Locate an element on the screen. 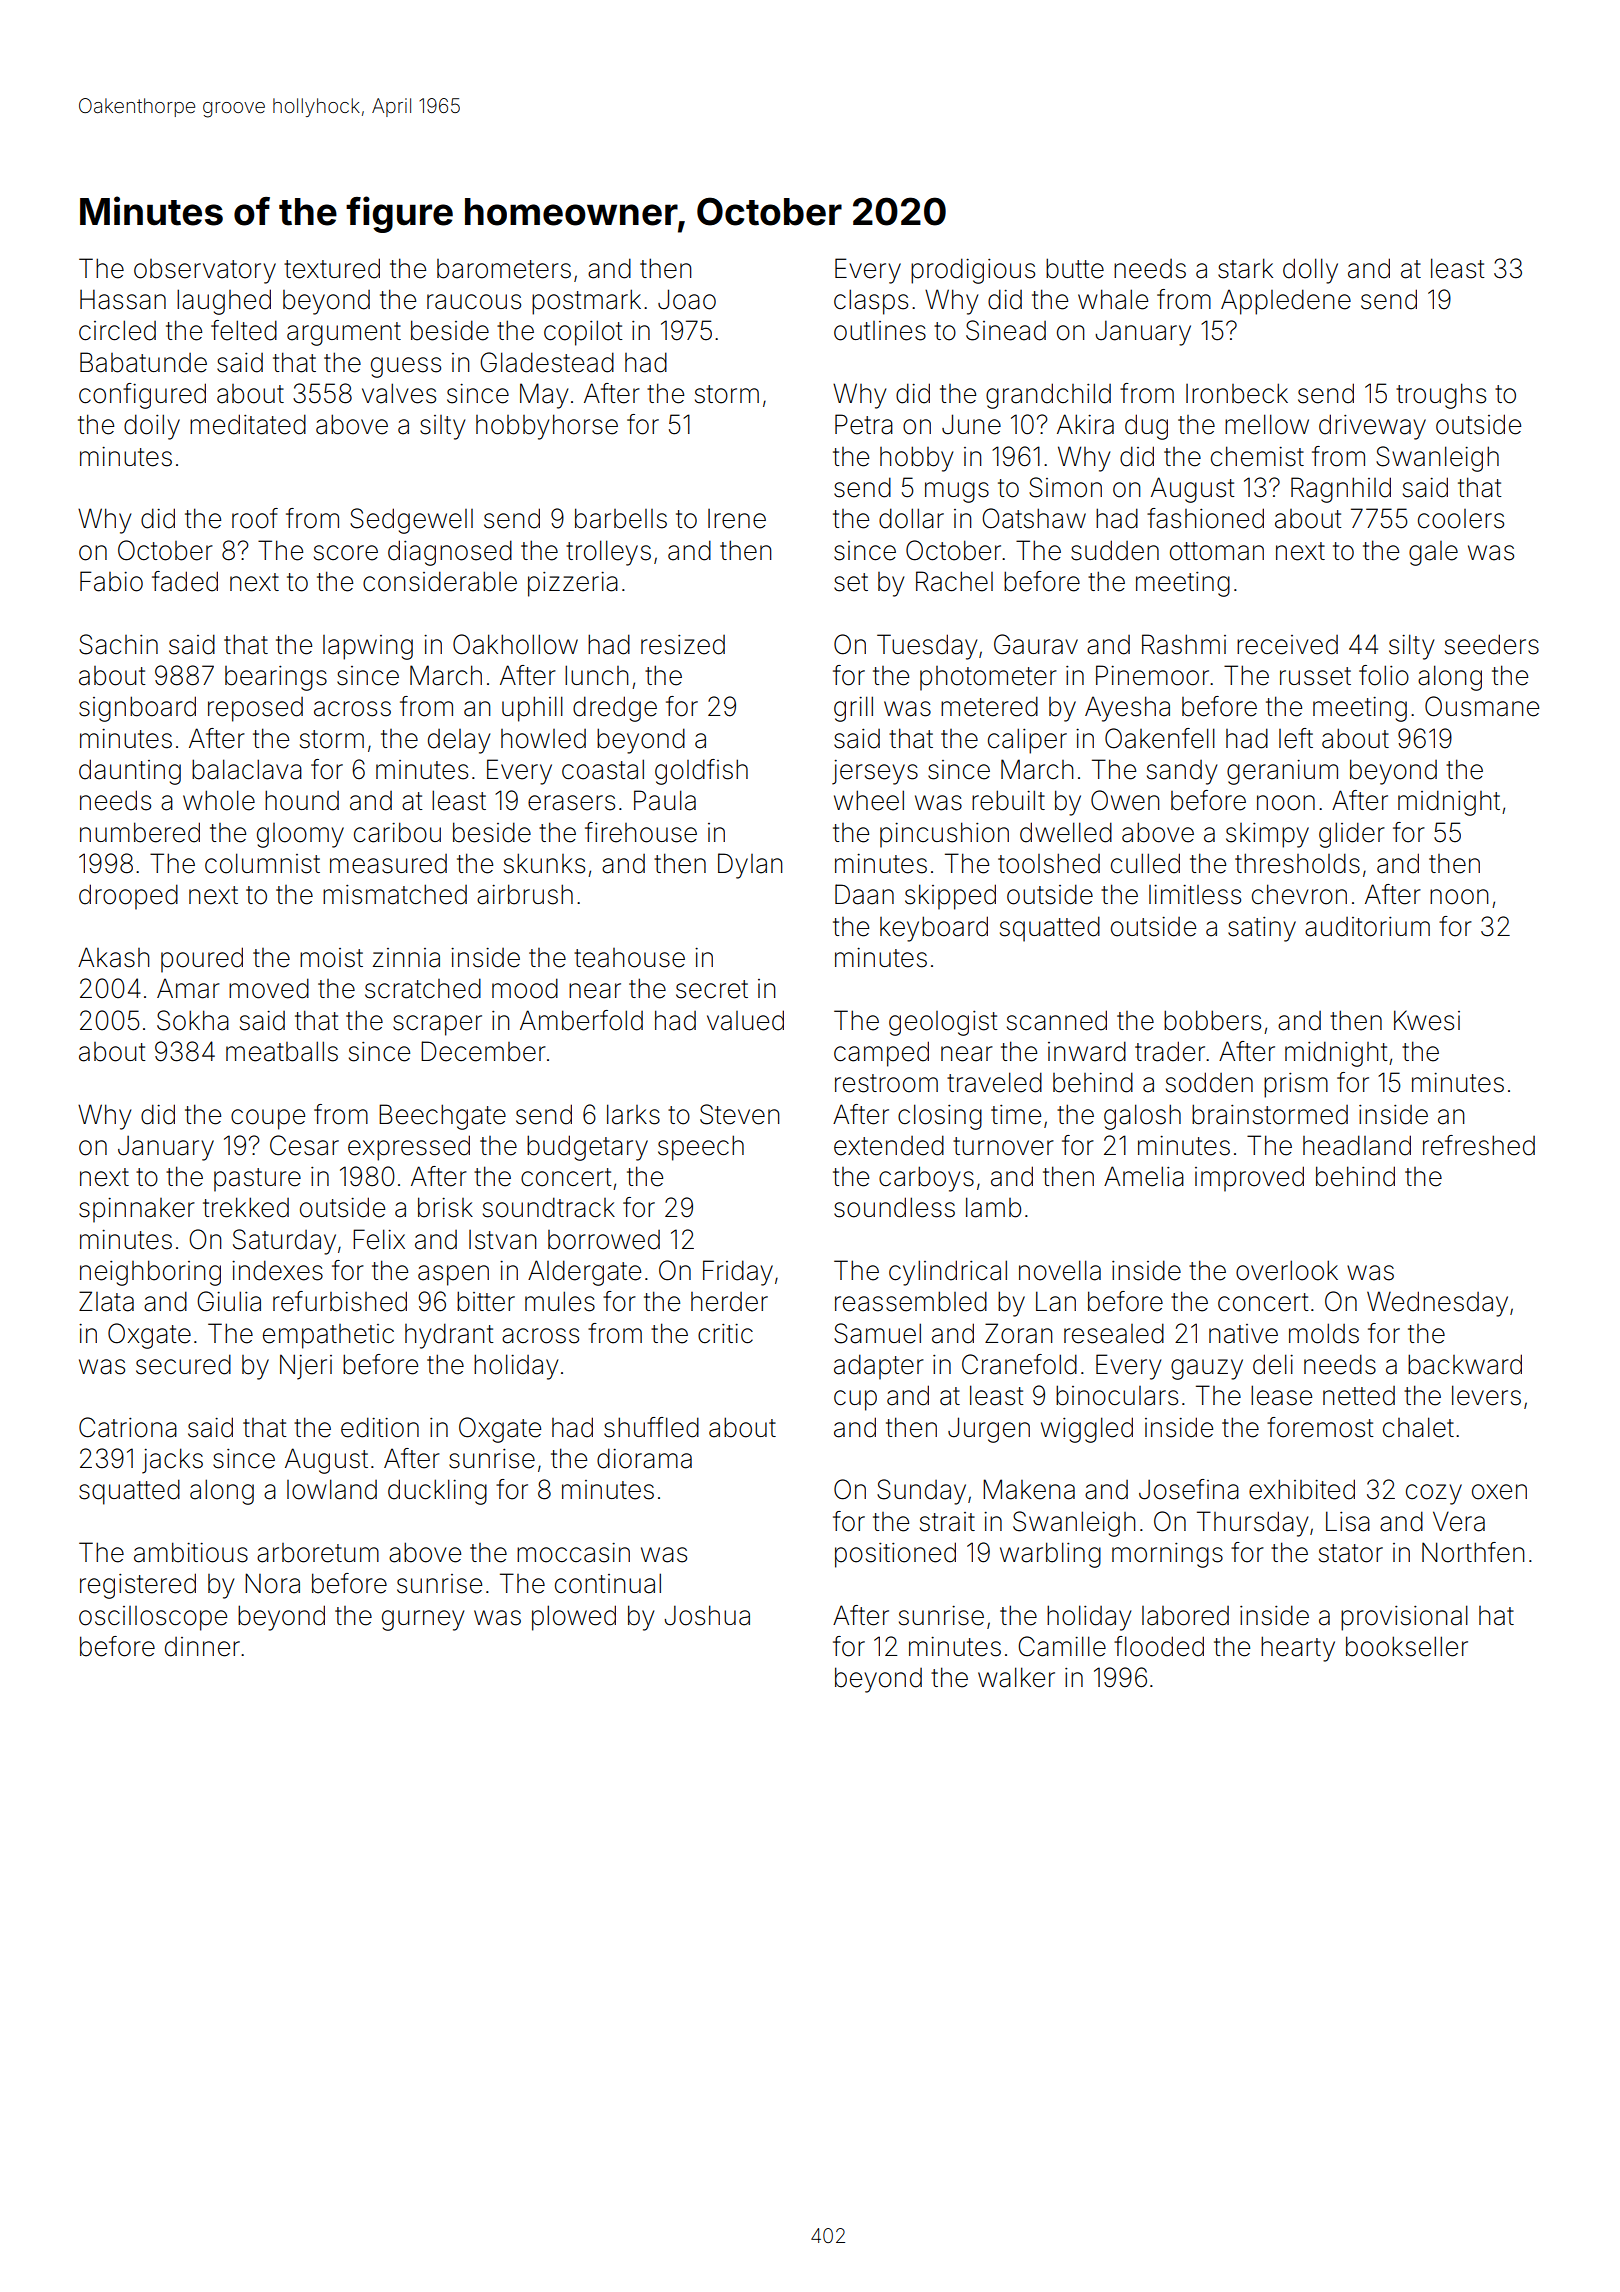 This screenshot has height=2292, width=1620. scratched is located at coordinates (423, 988).
